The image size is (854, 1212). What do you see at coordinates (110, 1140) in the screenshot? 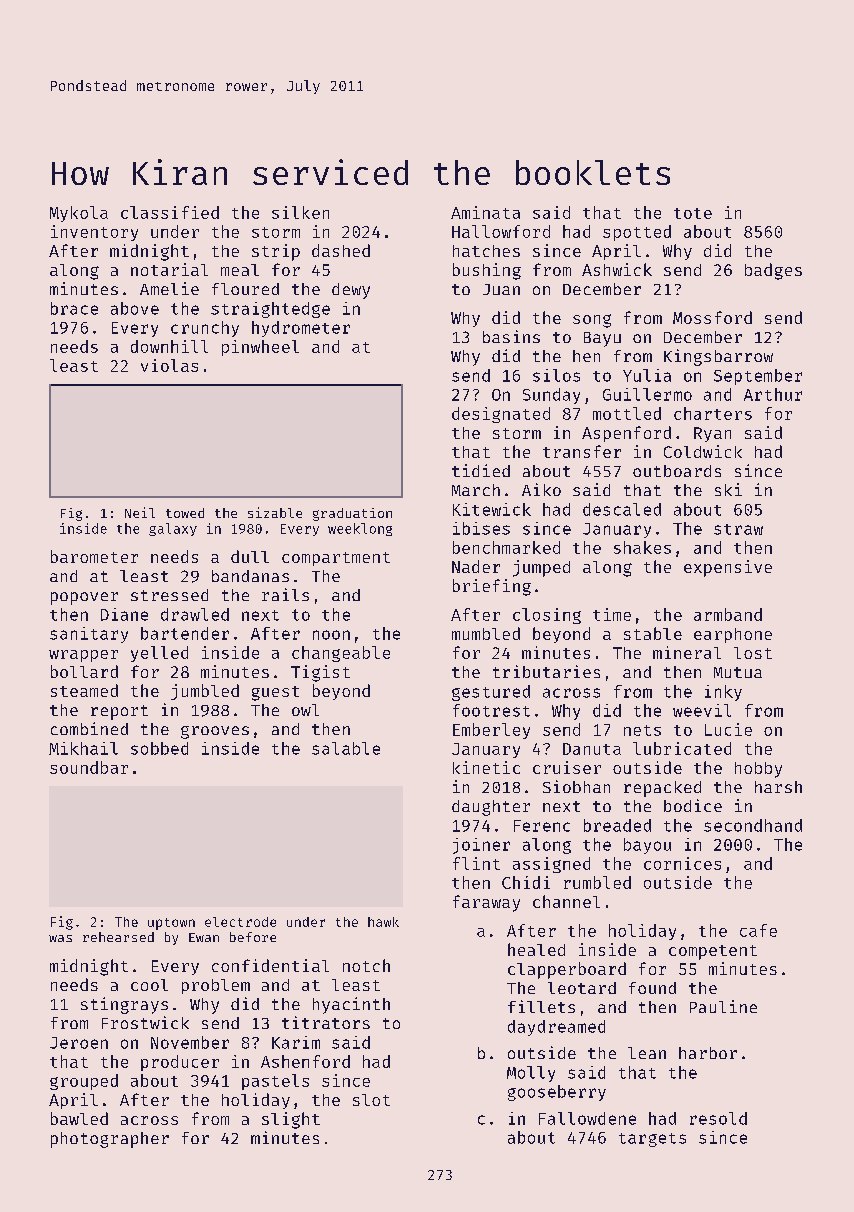
I see `photographer` at bounding box center [110, 1140].
